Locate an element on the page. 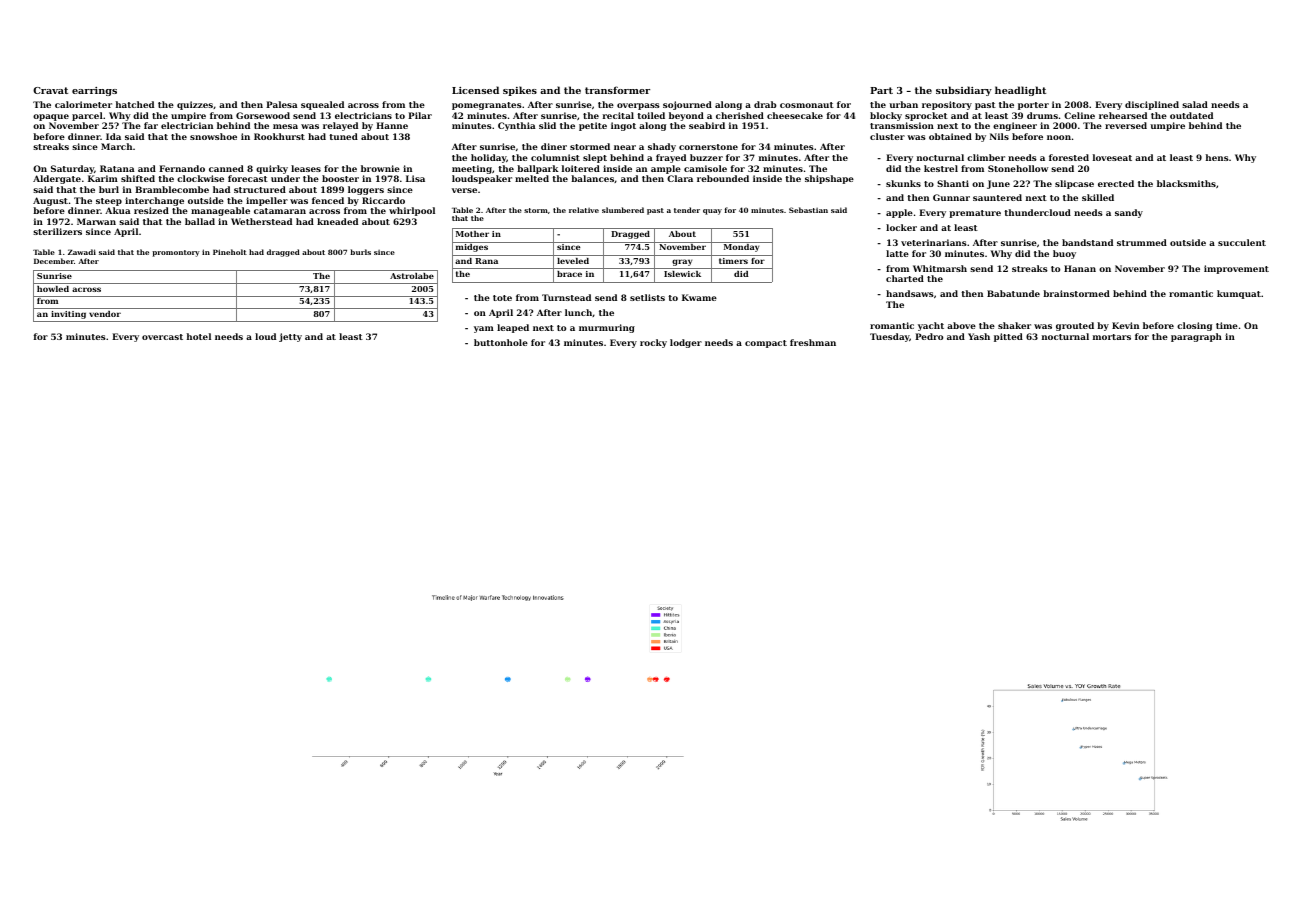  earrings is located at coordinates (94, 91).
